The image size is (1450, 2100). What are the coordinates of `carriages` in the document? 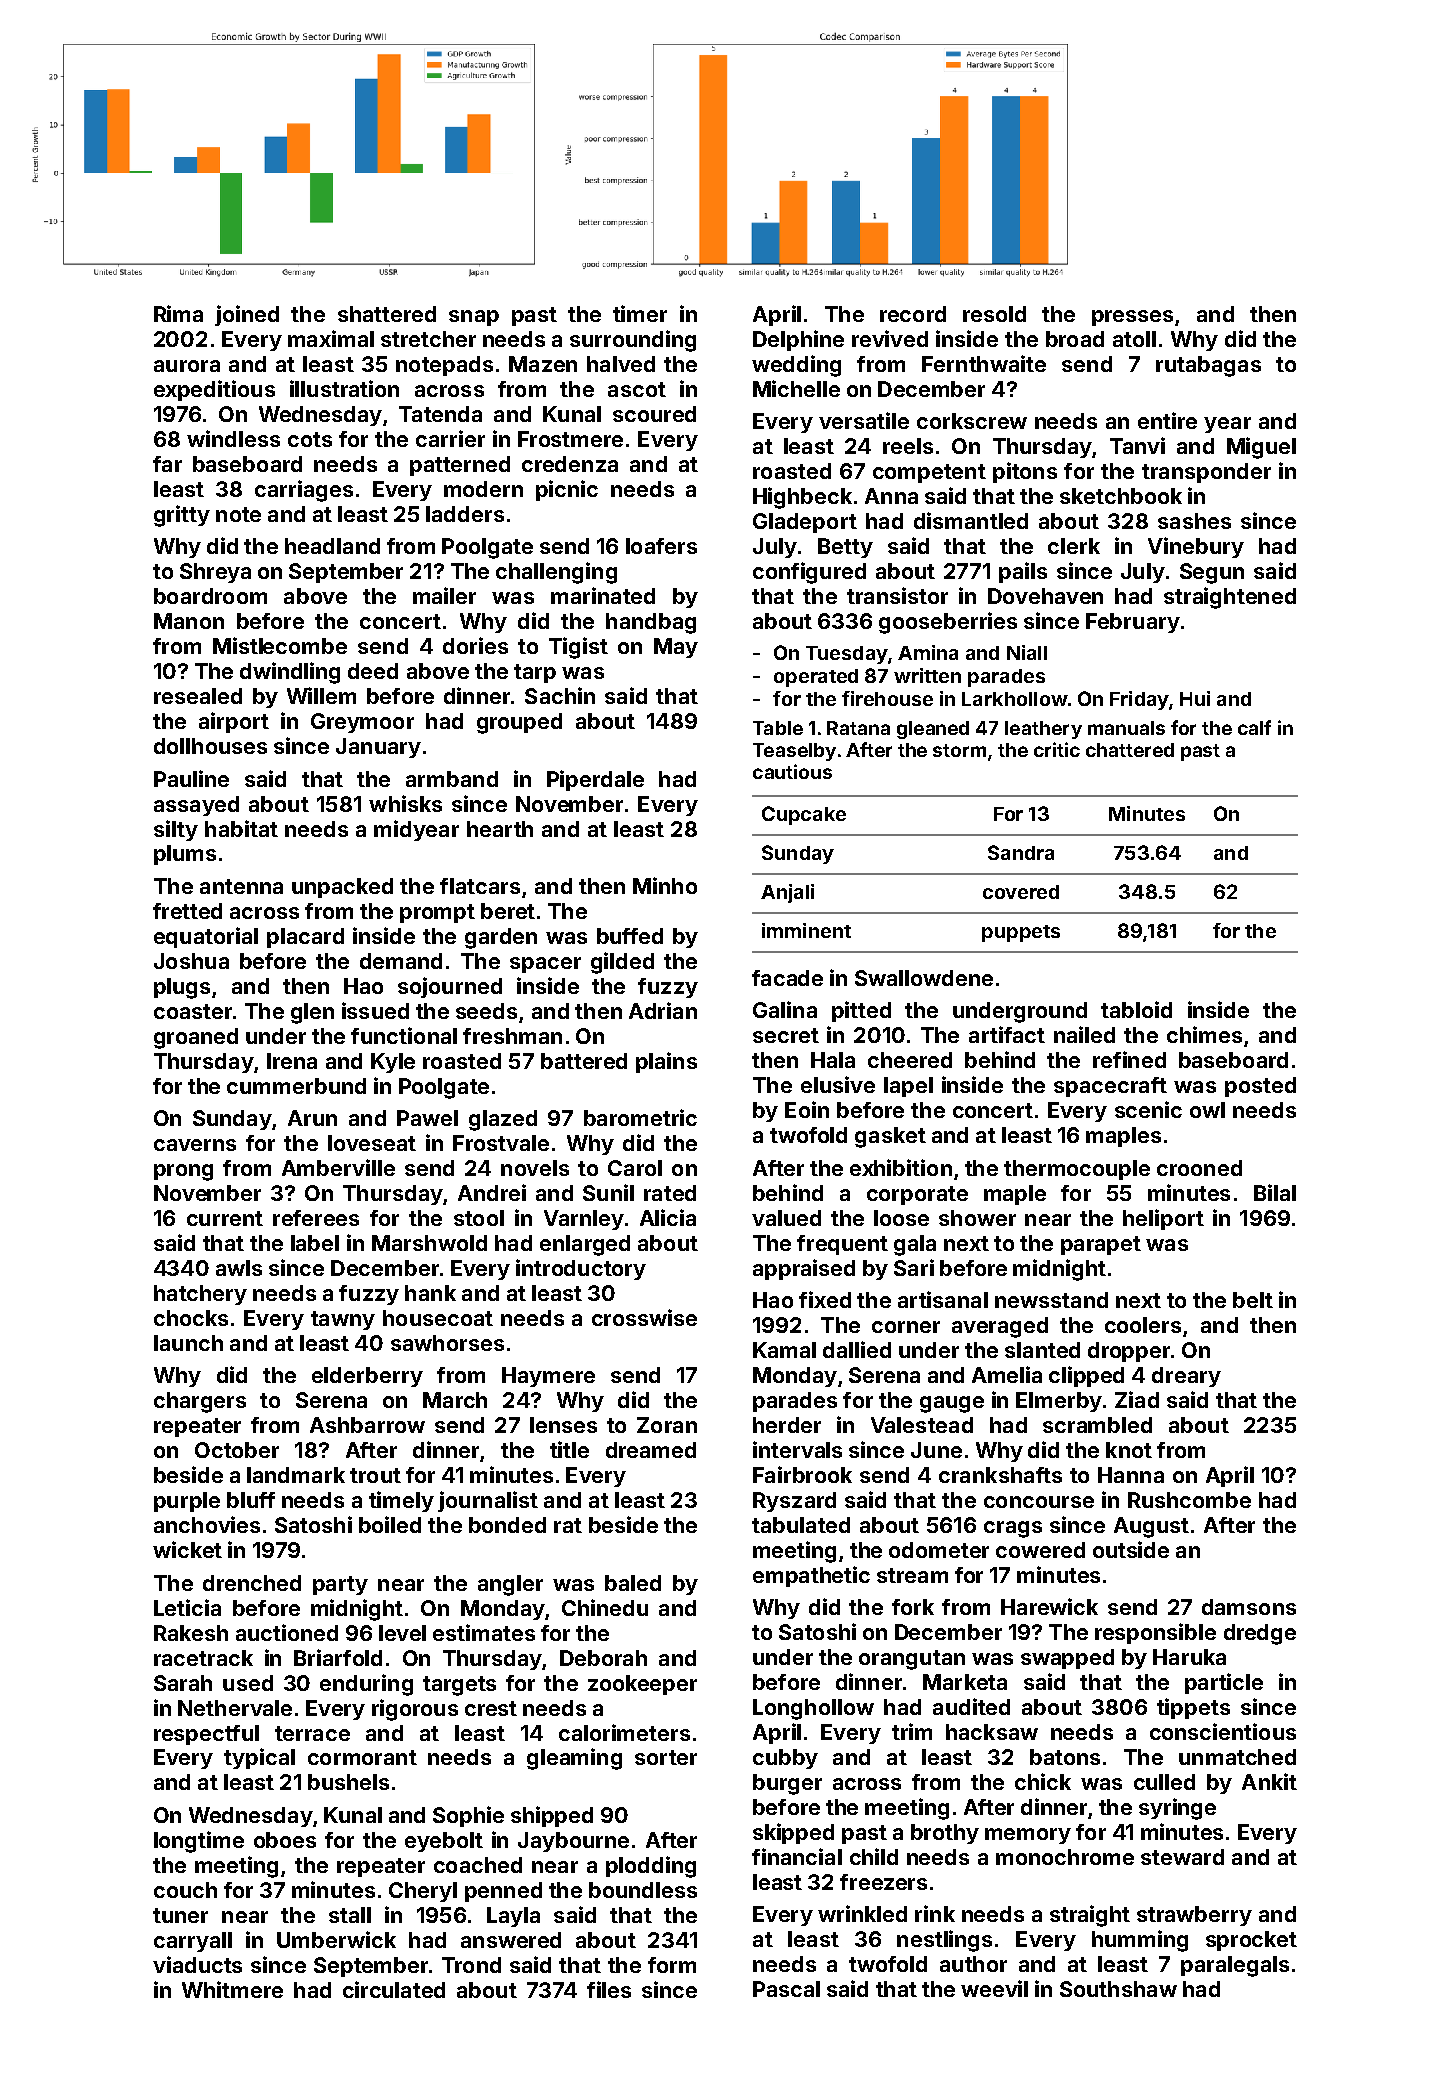 It's located at (304, 491).
